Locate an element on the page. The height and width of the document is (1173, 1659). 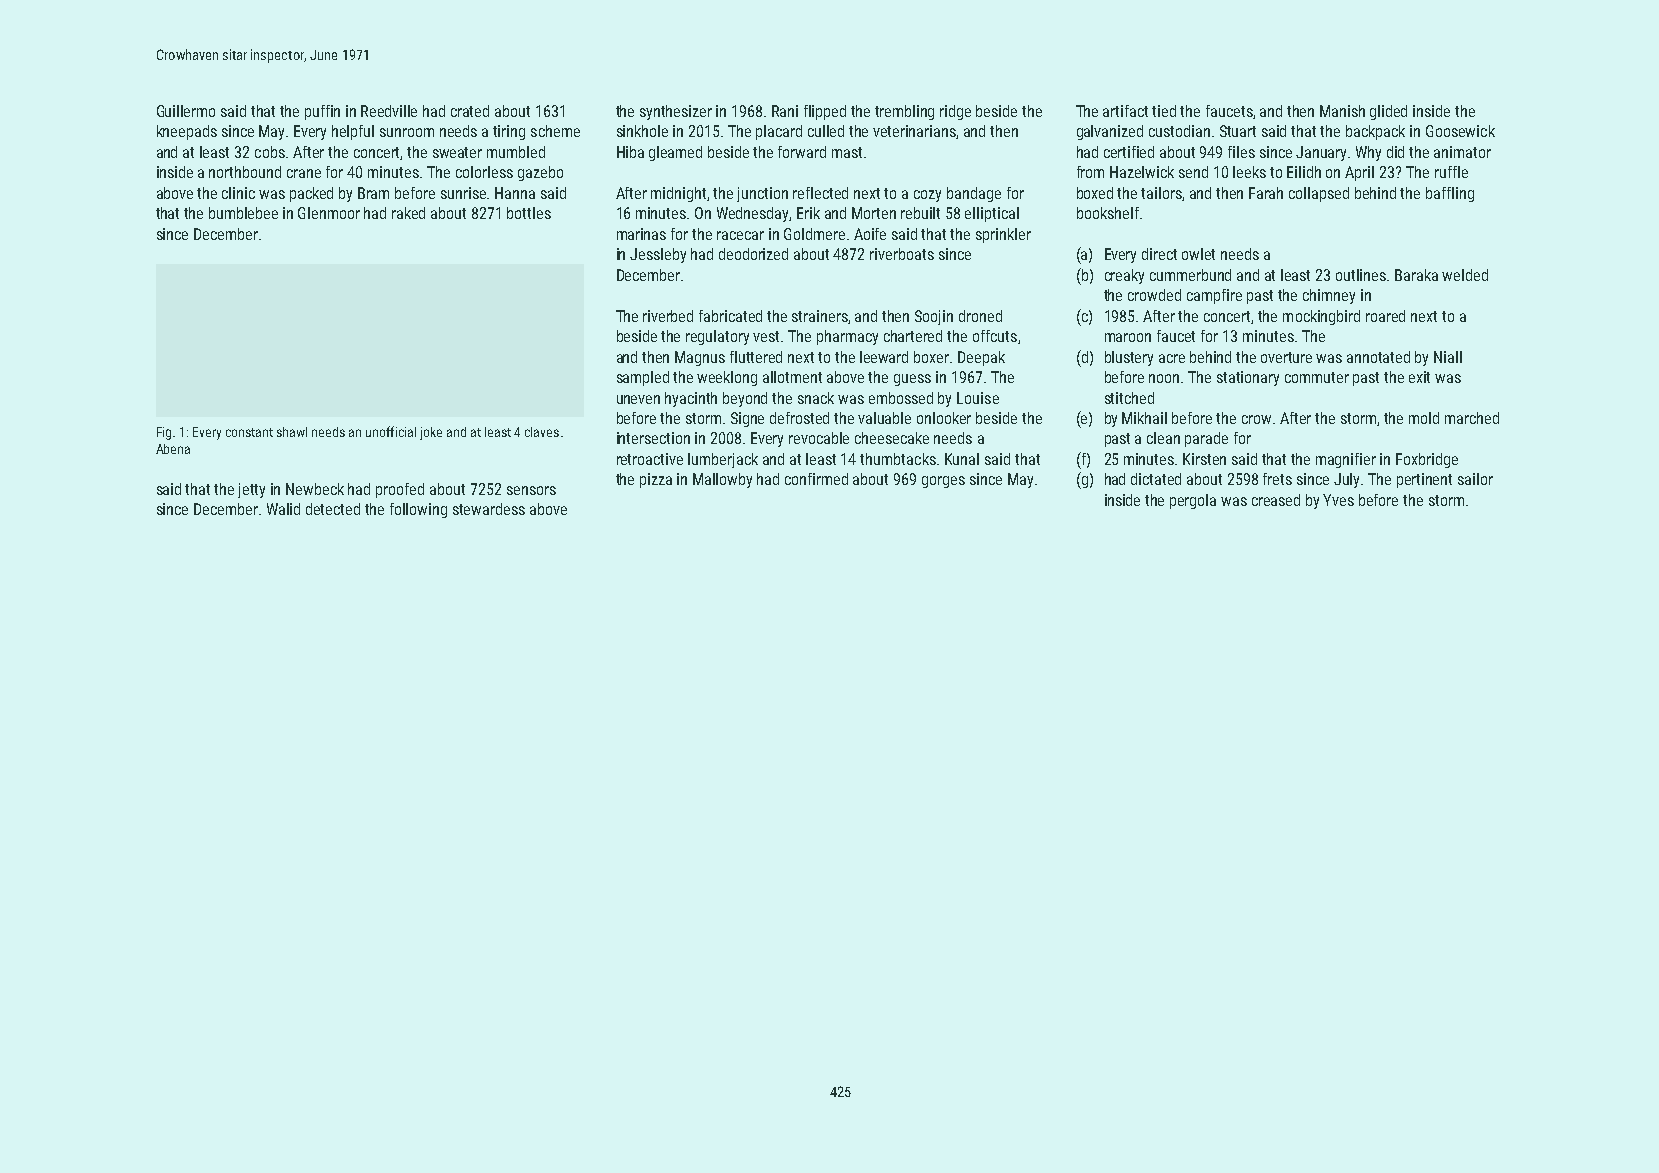
parade is located at coordinates (1206, 439).
